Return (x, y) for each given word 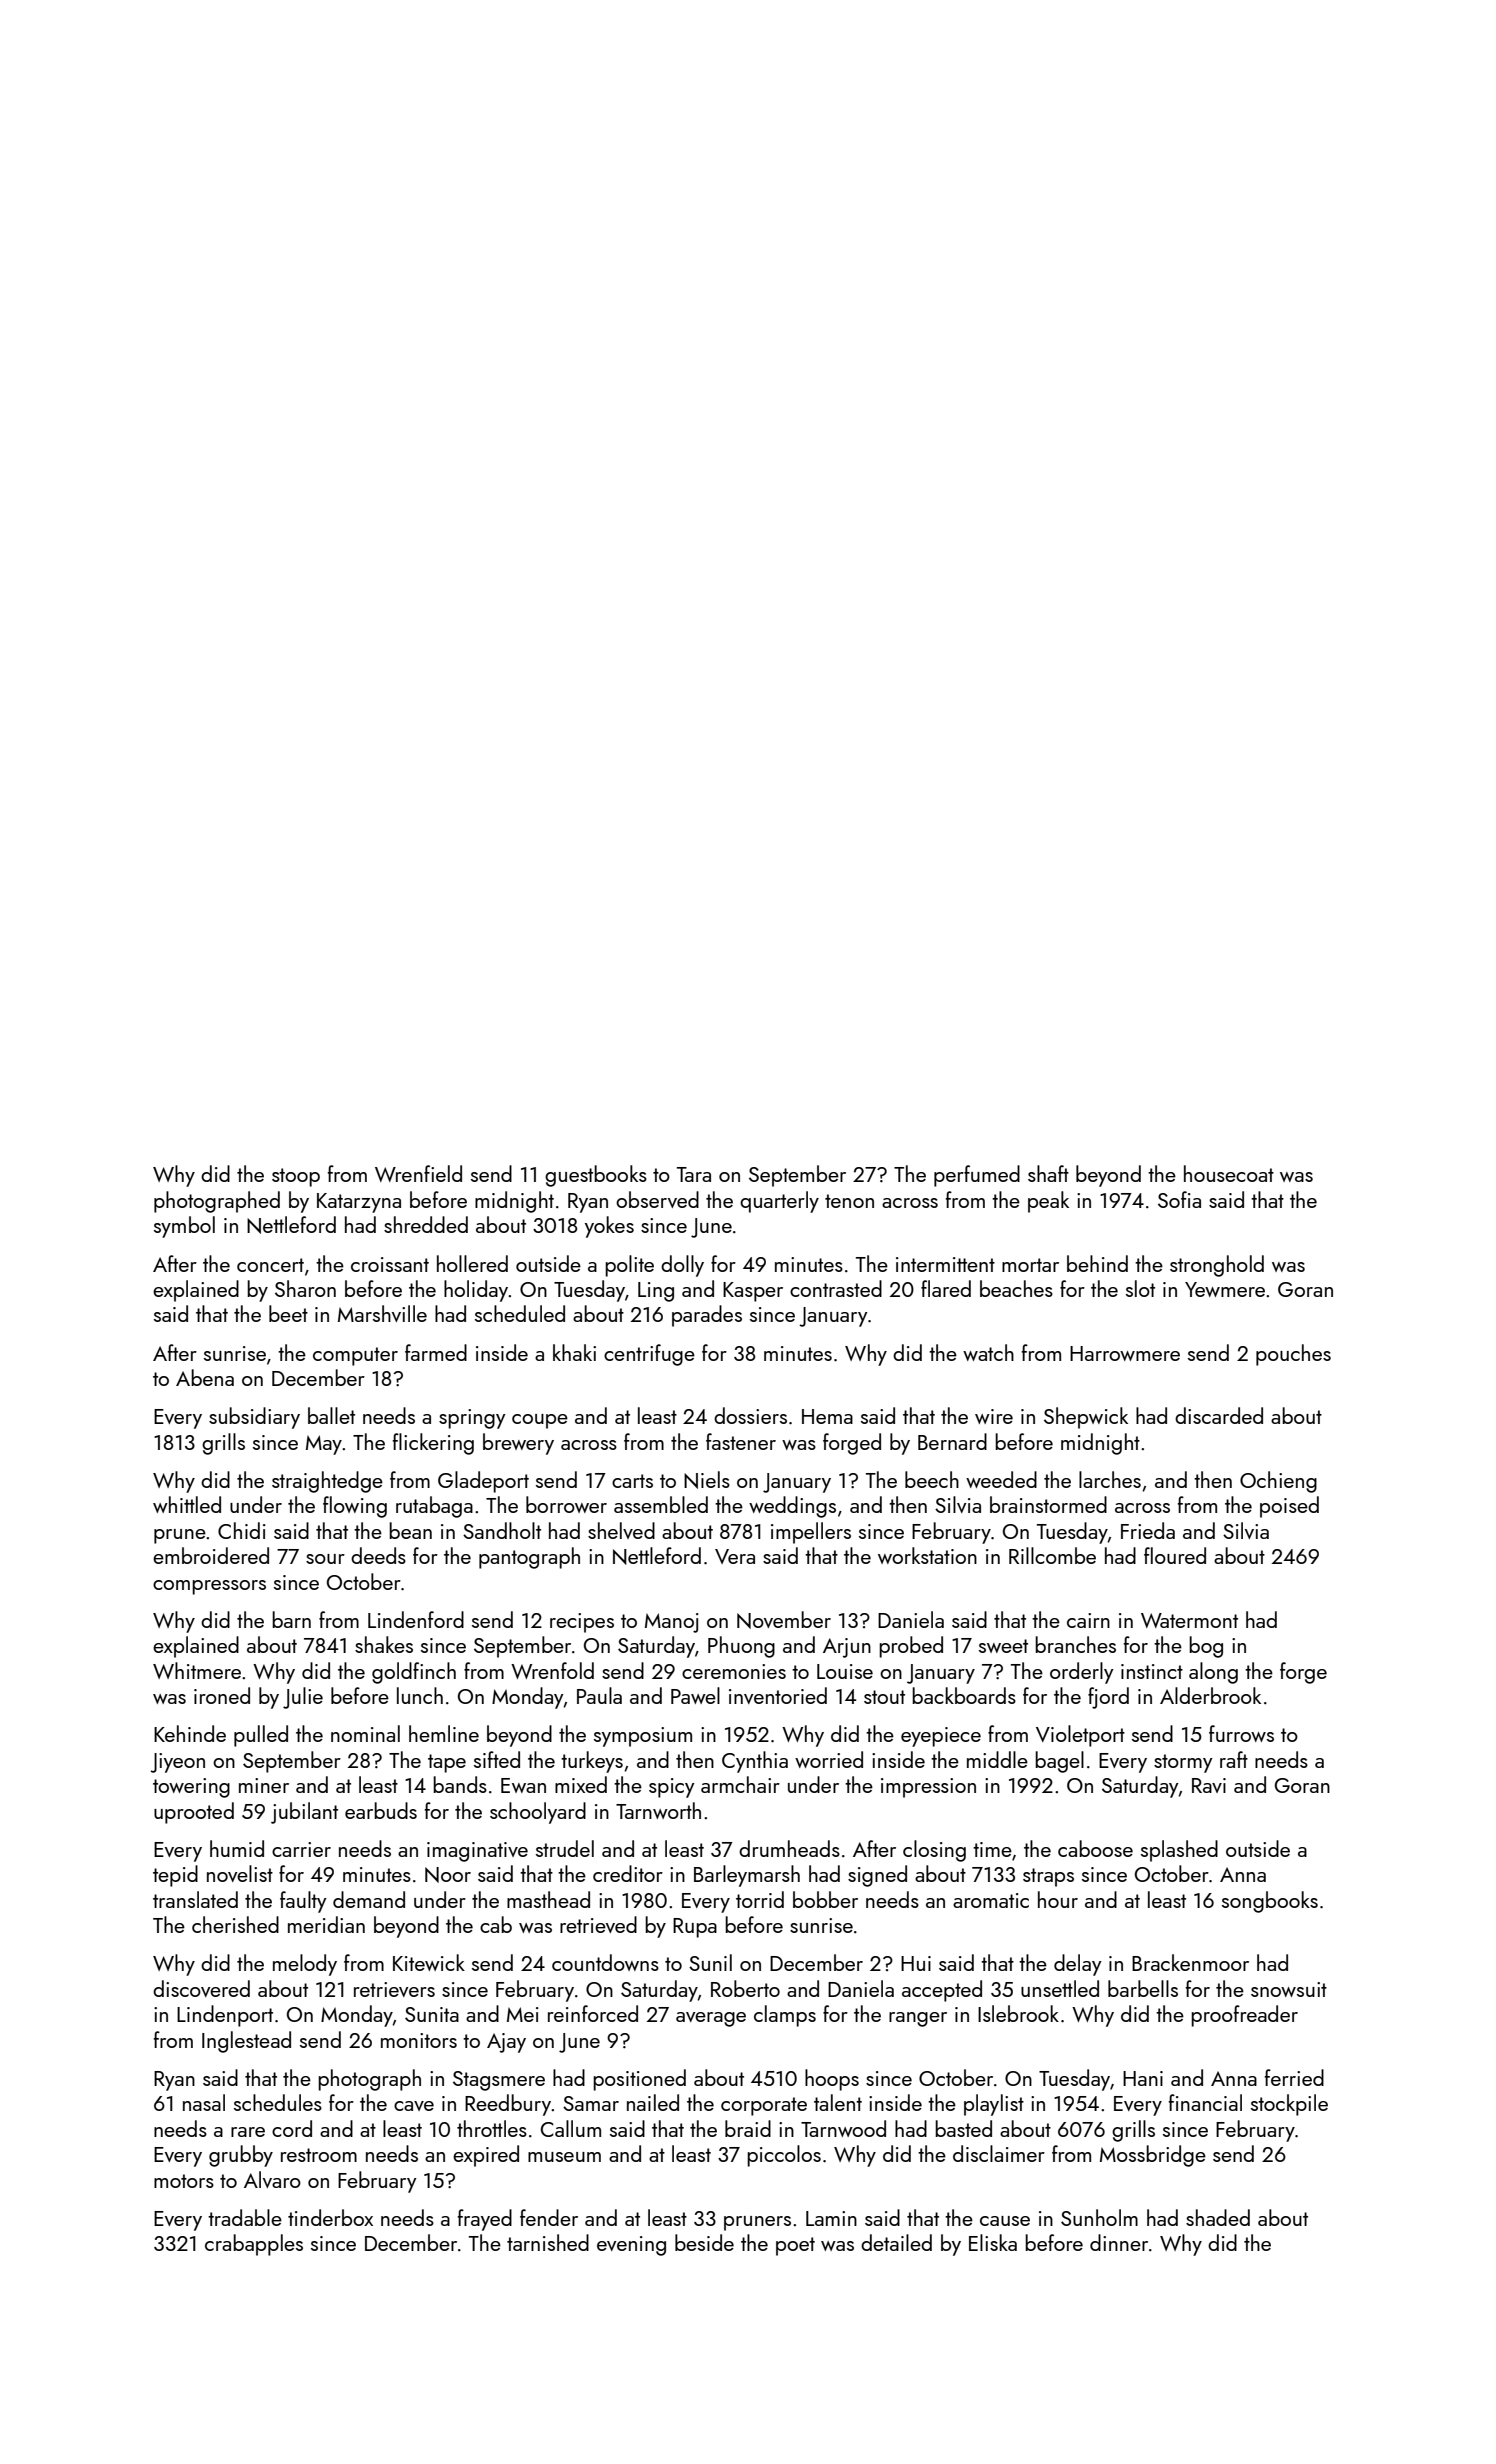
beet (288, 1313)
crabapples (254, 2245)
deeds (378, 1555)
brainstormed (1048, 1504)
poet (795, 2246)
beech (932, 1479)
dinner (1119, 2242)
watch (988, 1352)
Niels (707, 1480)
